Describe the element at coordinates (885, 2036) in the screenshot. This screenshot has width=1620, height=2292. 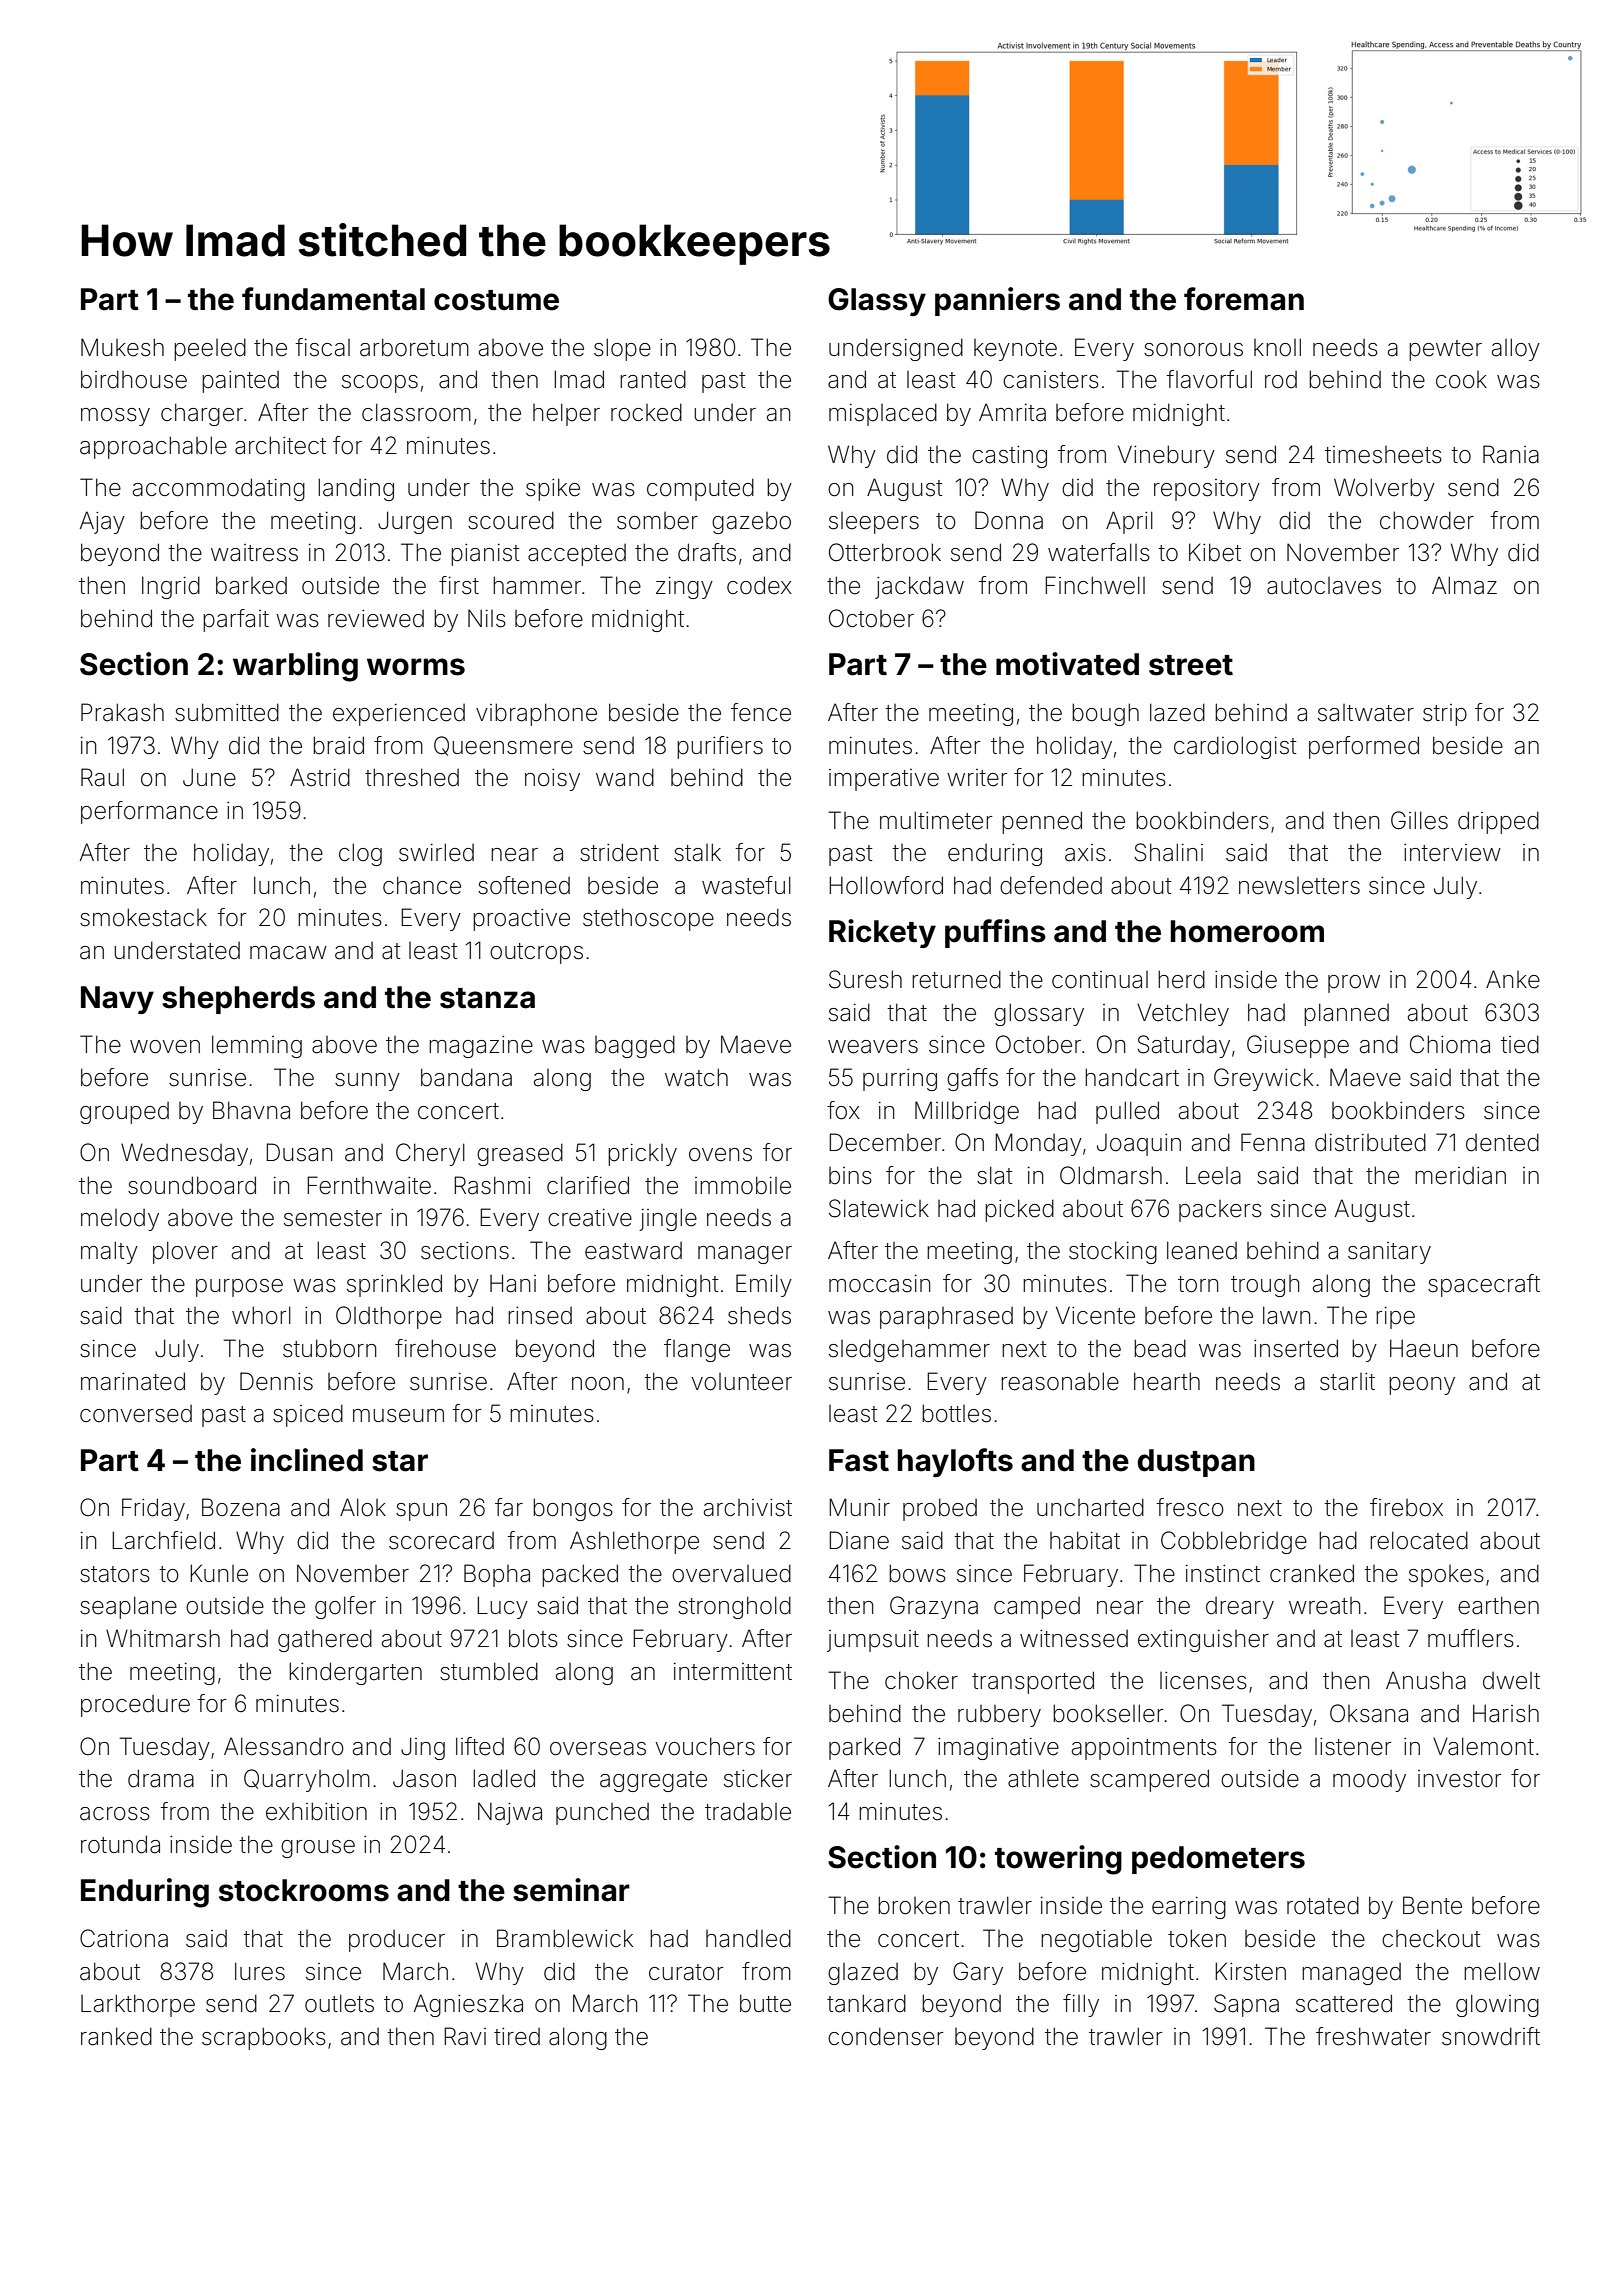
I see `condenser` at that location.
